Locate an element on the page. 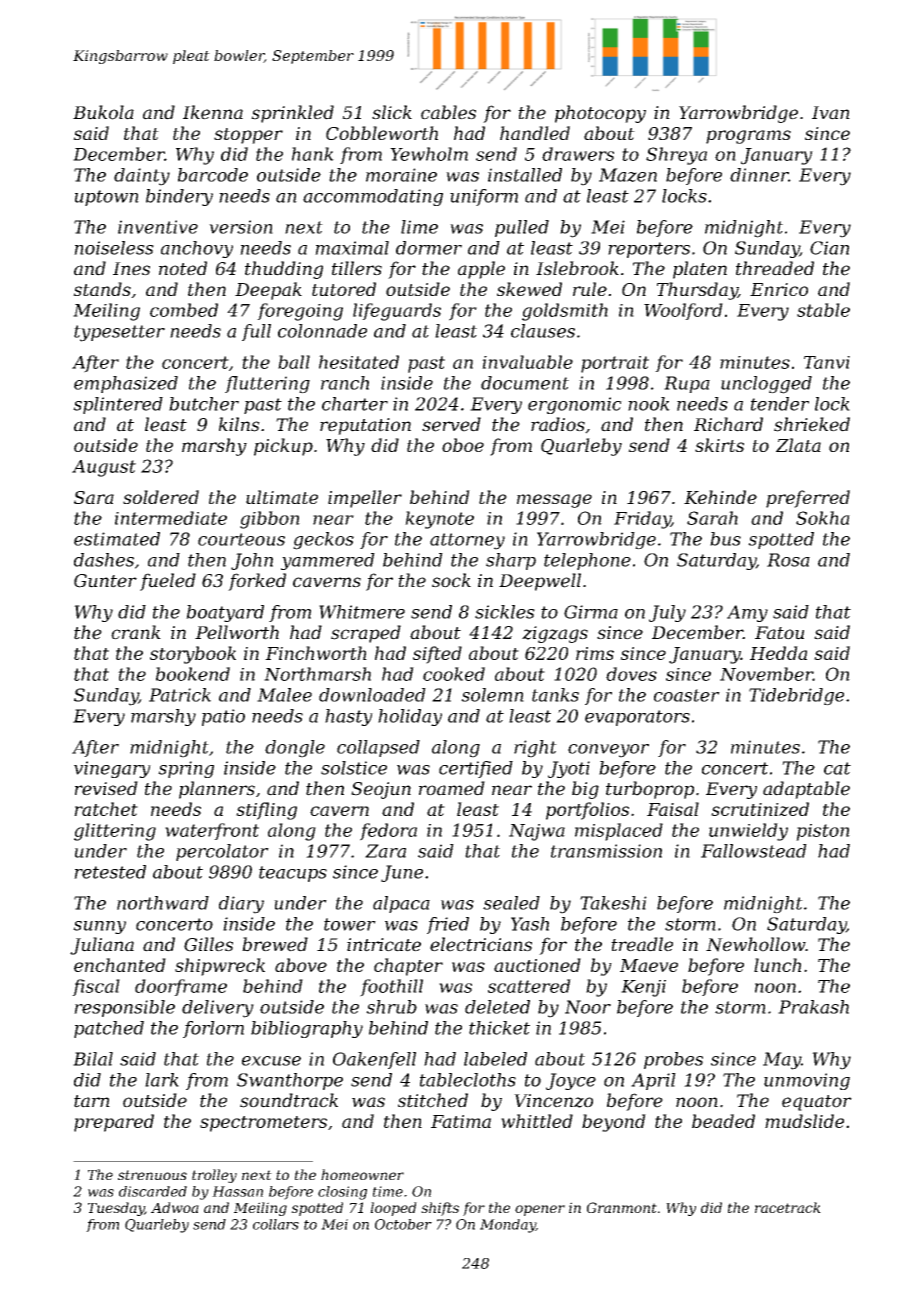 The height and width of the page is (1308, 924). colonnade is located at coordinates (322, 331).
